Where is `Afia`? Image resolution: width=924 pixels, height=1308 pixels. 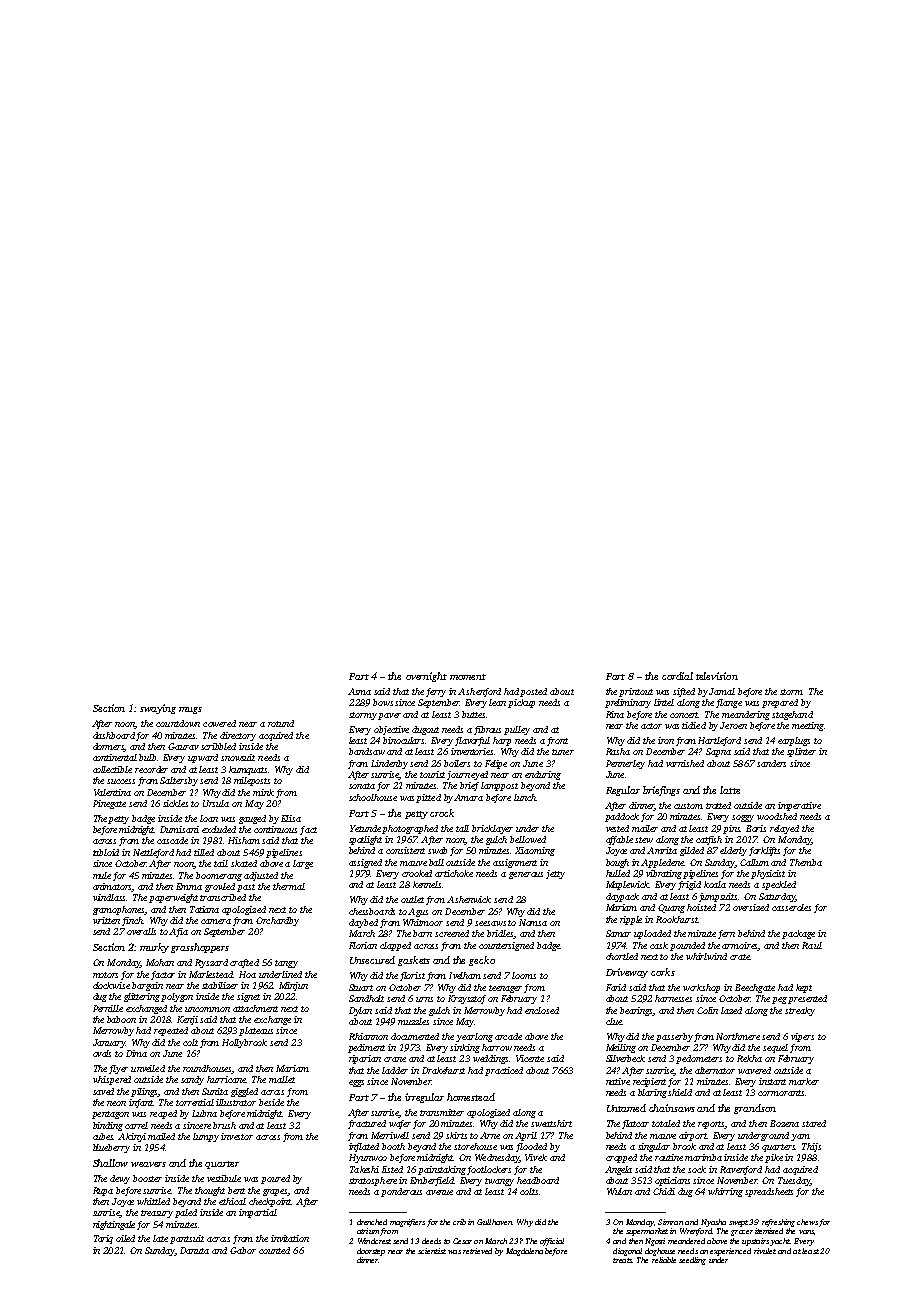 Afia is located at coordinates (179, 932).
